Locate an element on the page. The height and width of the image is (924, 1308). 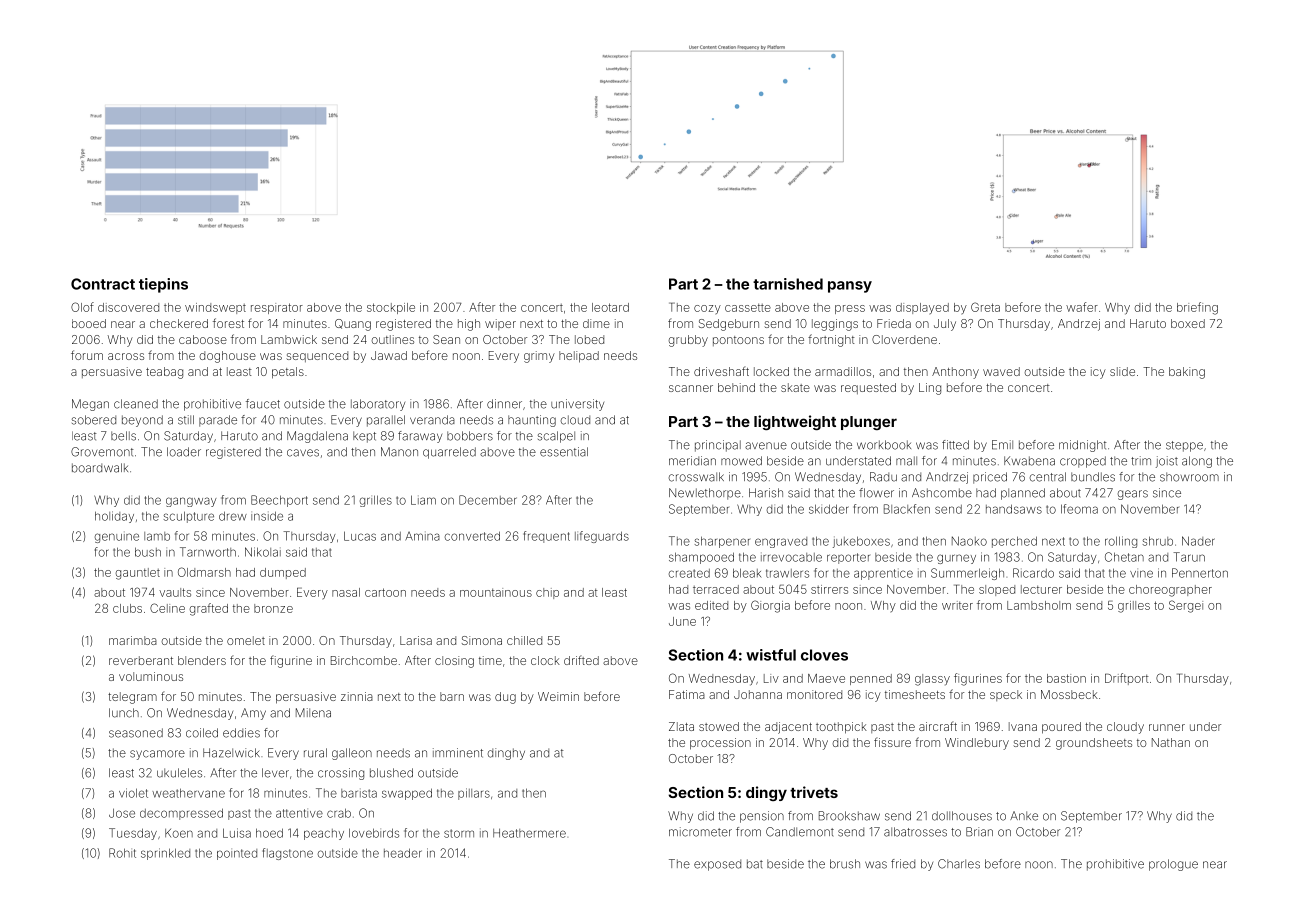
cartoon is located at coordinates (385, 592).
